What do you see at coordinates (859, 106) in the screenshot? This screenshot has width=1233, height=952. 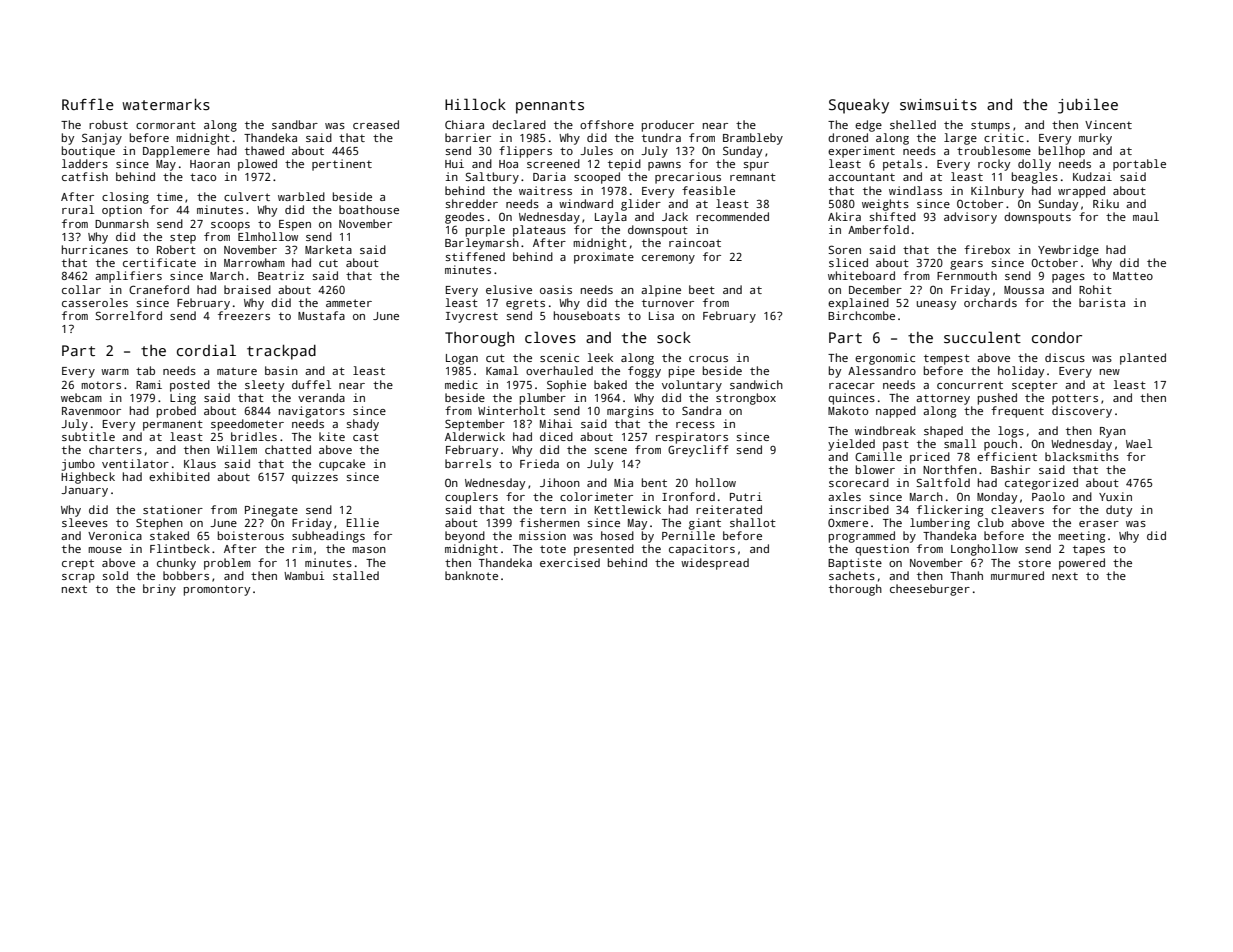 I see `Squeaky` at bounding box center [859, 106].
